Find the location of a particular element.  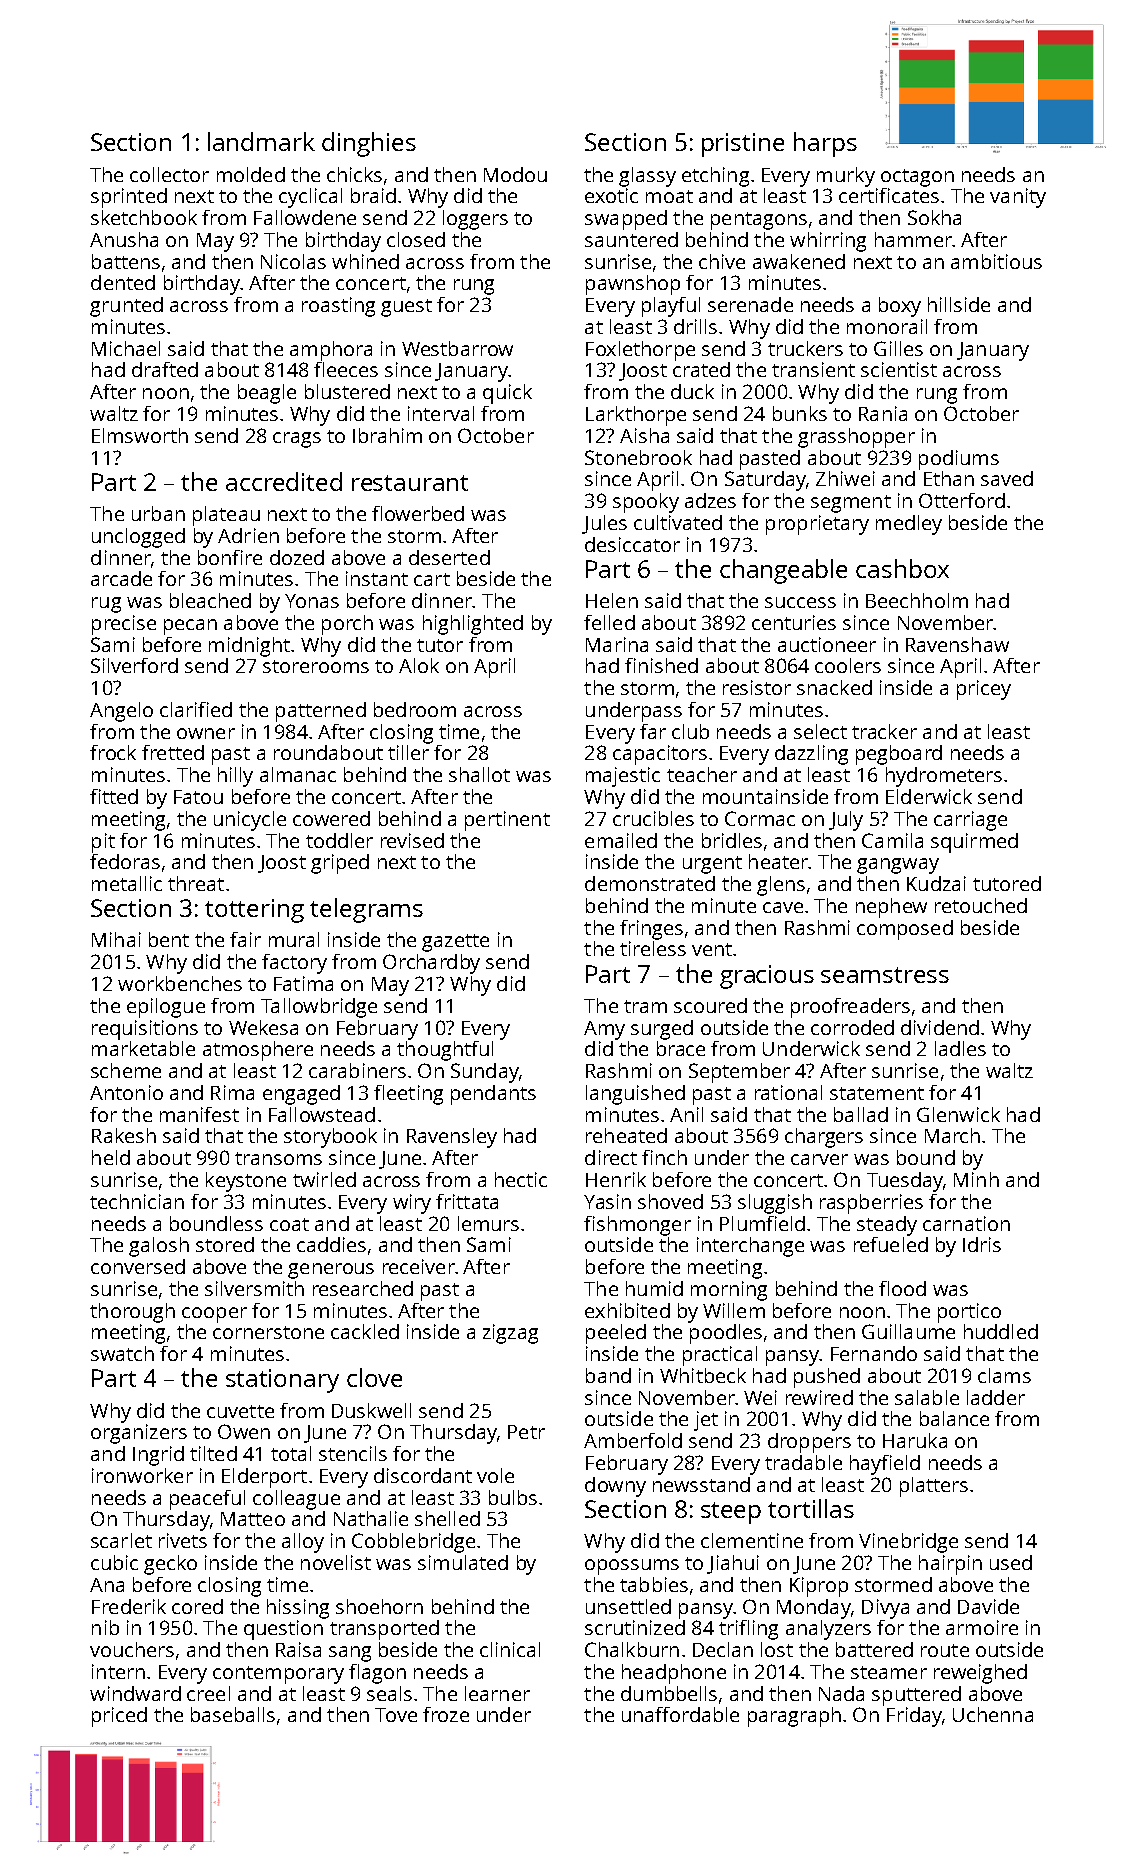

adzes is located at coordinates (710, 500).
